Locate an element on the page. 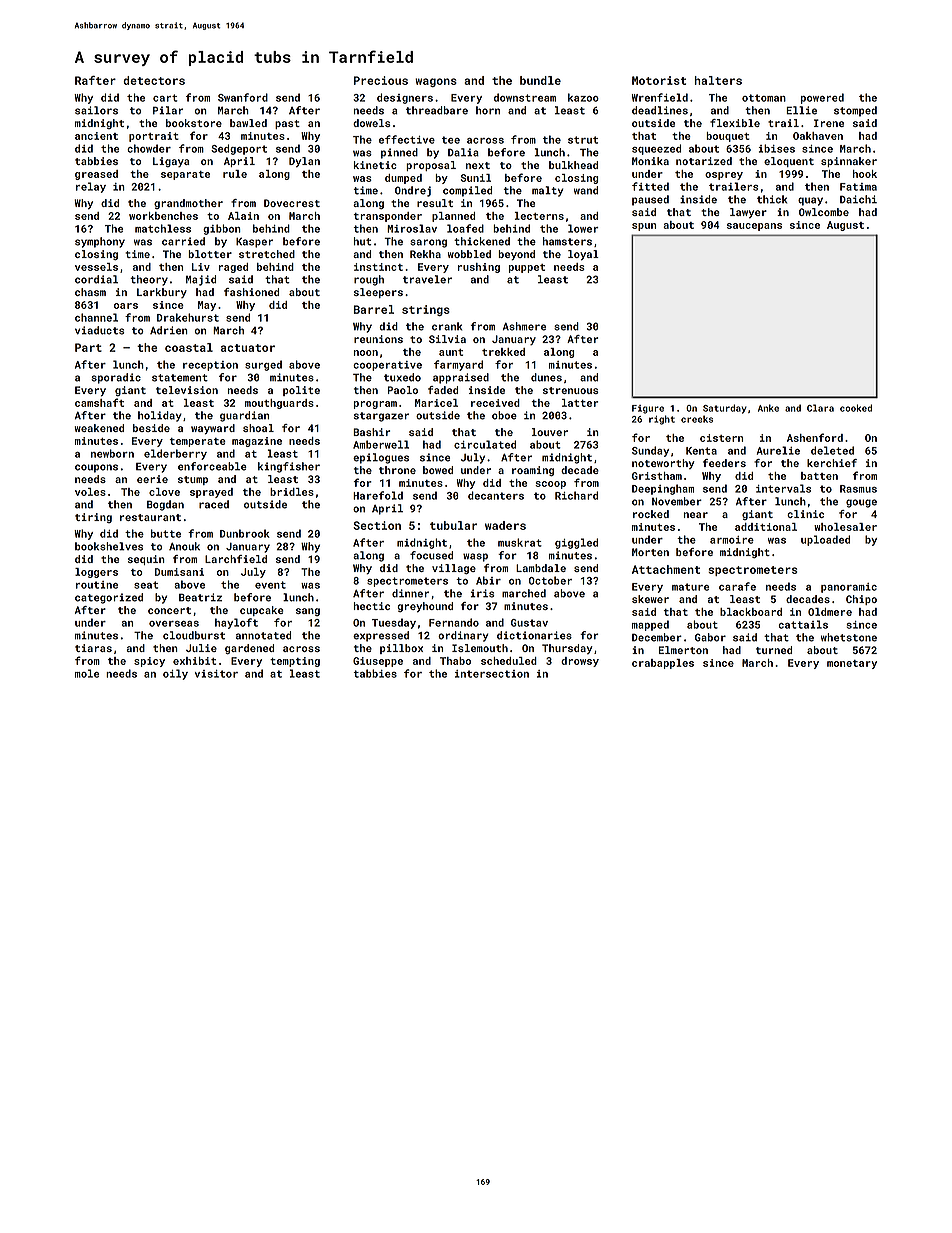  mole is located at coordinates (87, 673).
